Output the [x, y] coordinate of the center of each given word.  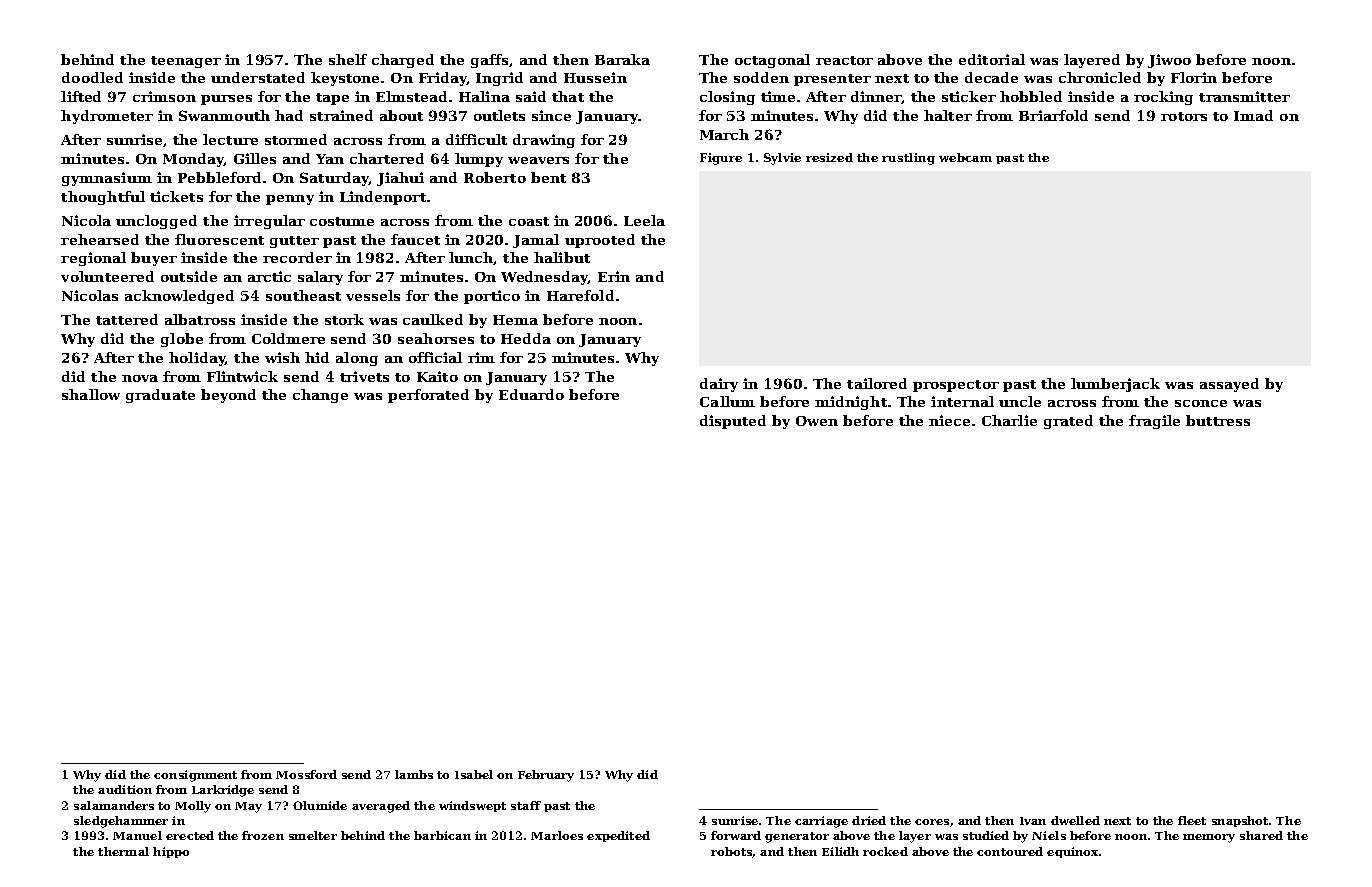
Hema [515, 320]
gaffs [490, 61]
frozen [263, 835]
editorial [992, 59]
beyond [228, 396]
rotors [1184, 116]
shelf [348, 59]
